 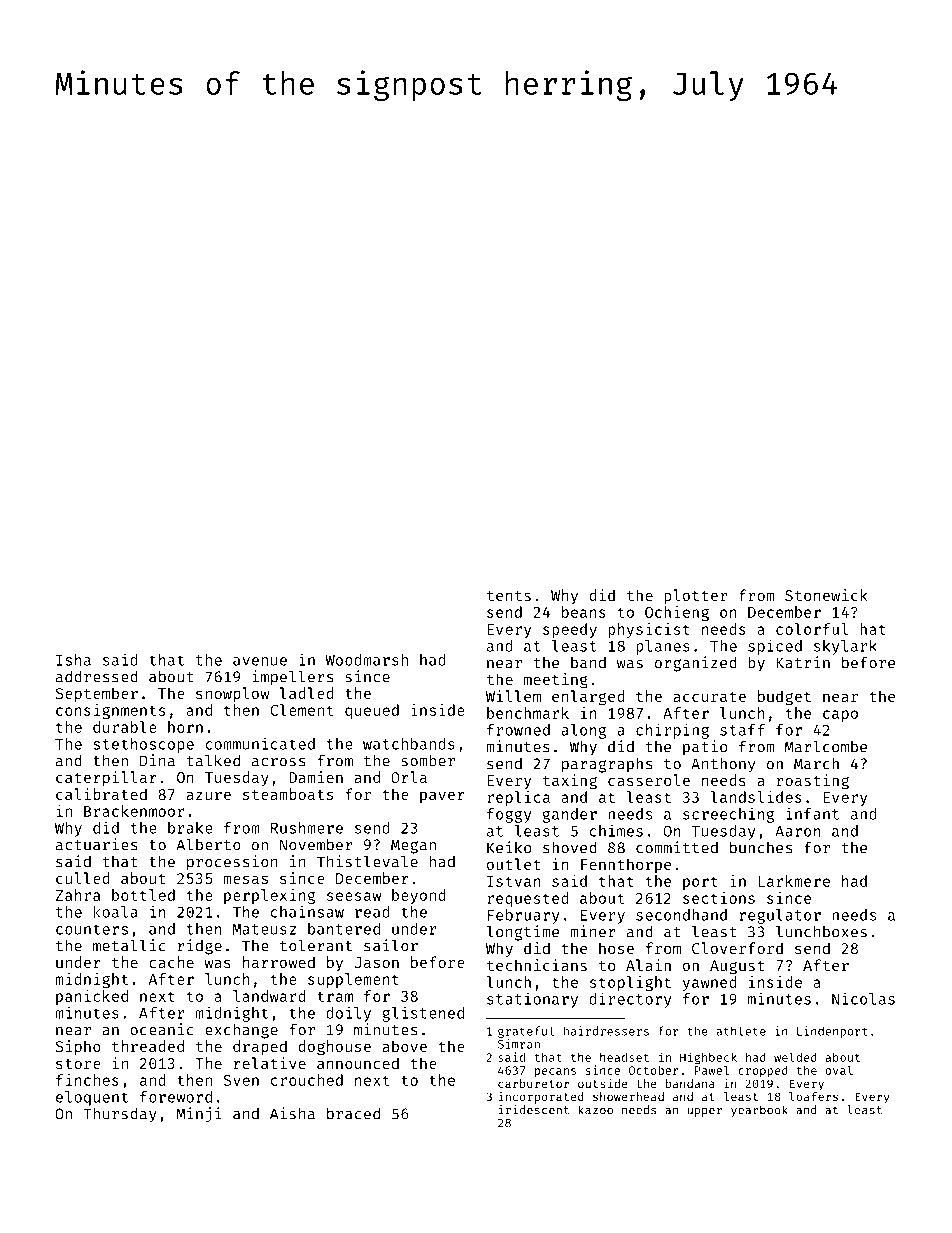 What do you see at coordinates (157, 760) in the page?
I see `Dina` at bounding box center [157, 760].
